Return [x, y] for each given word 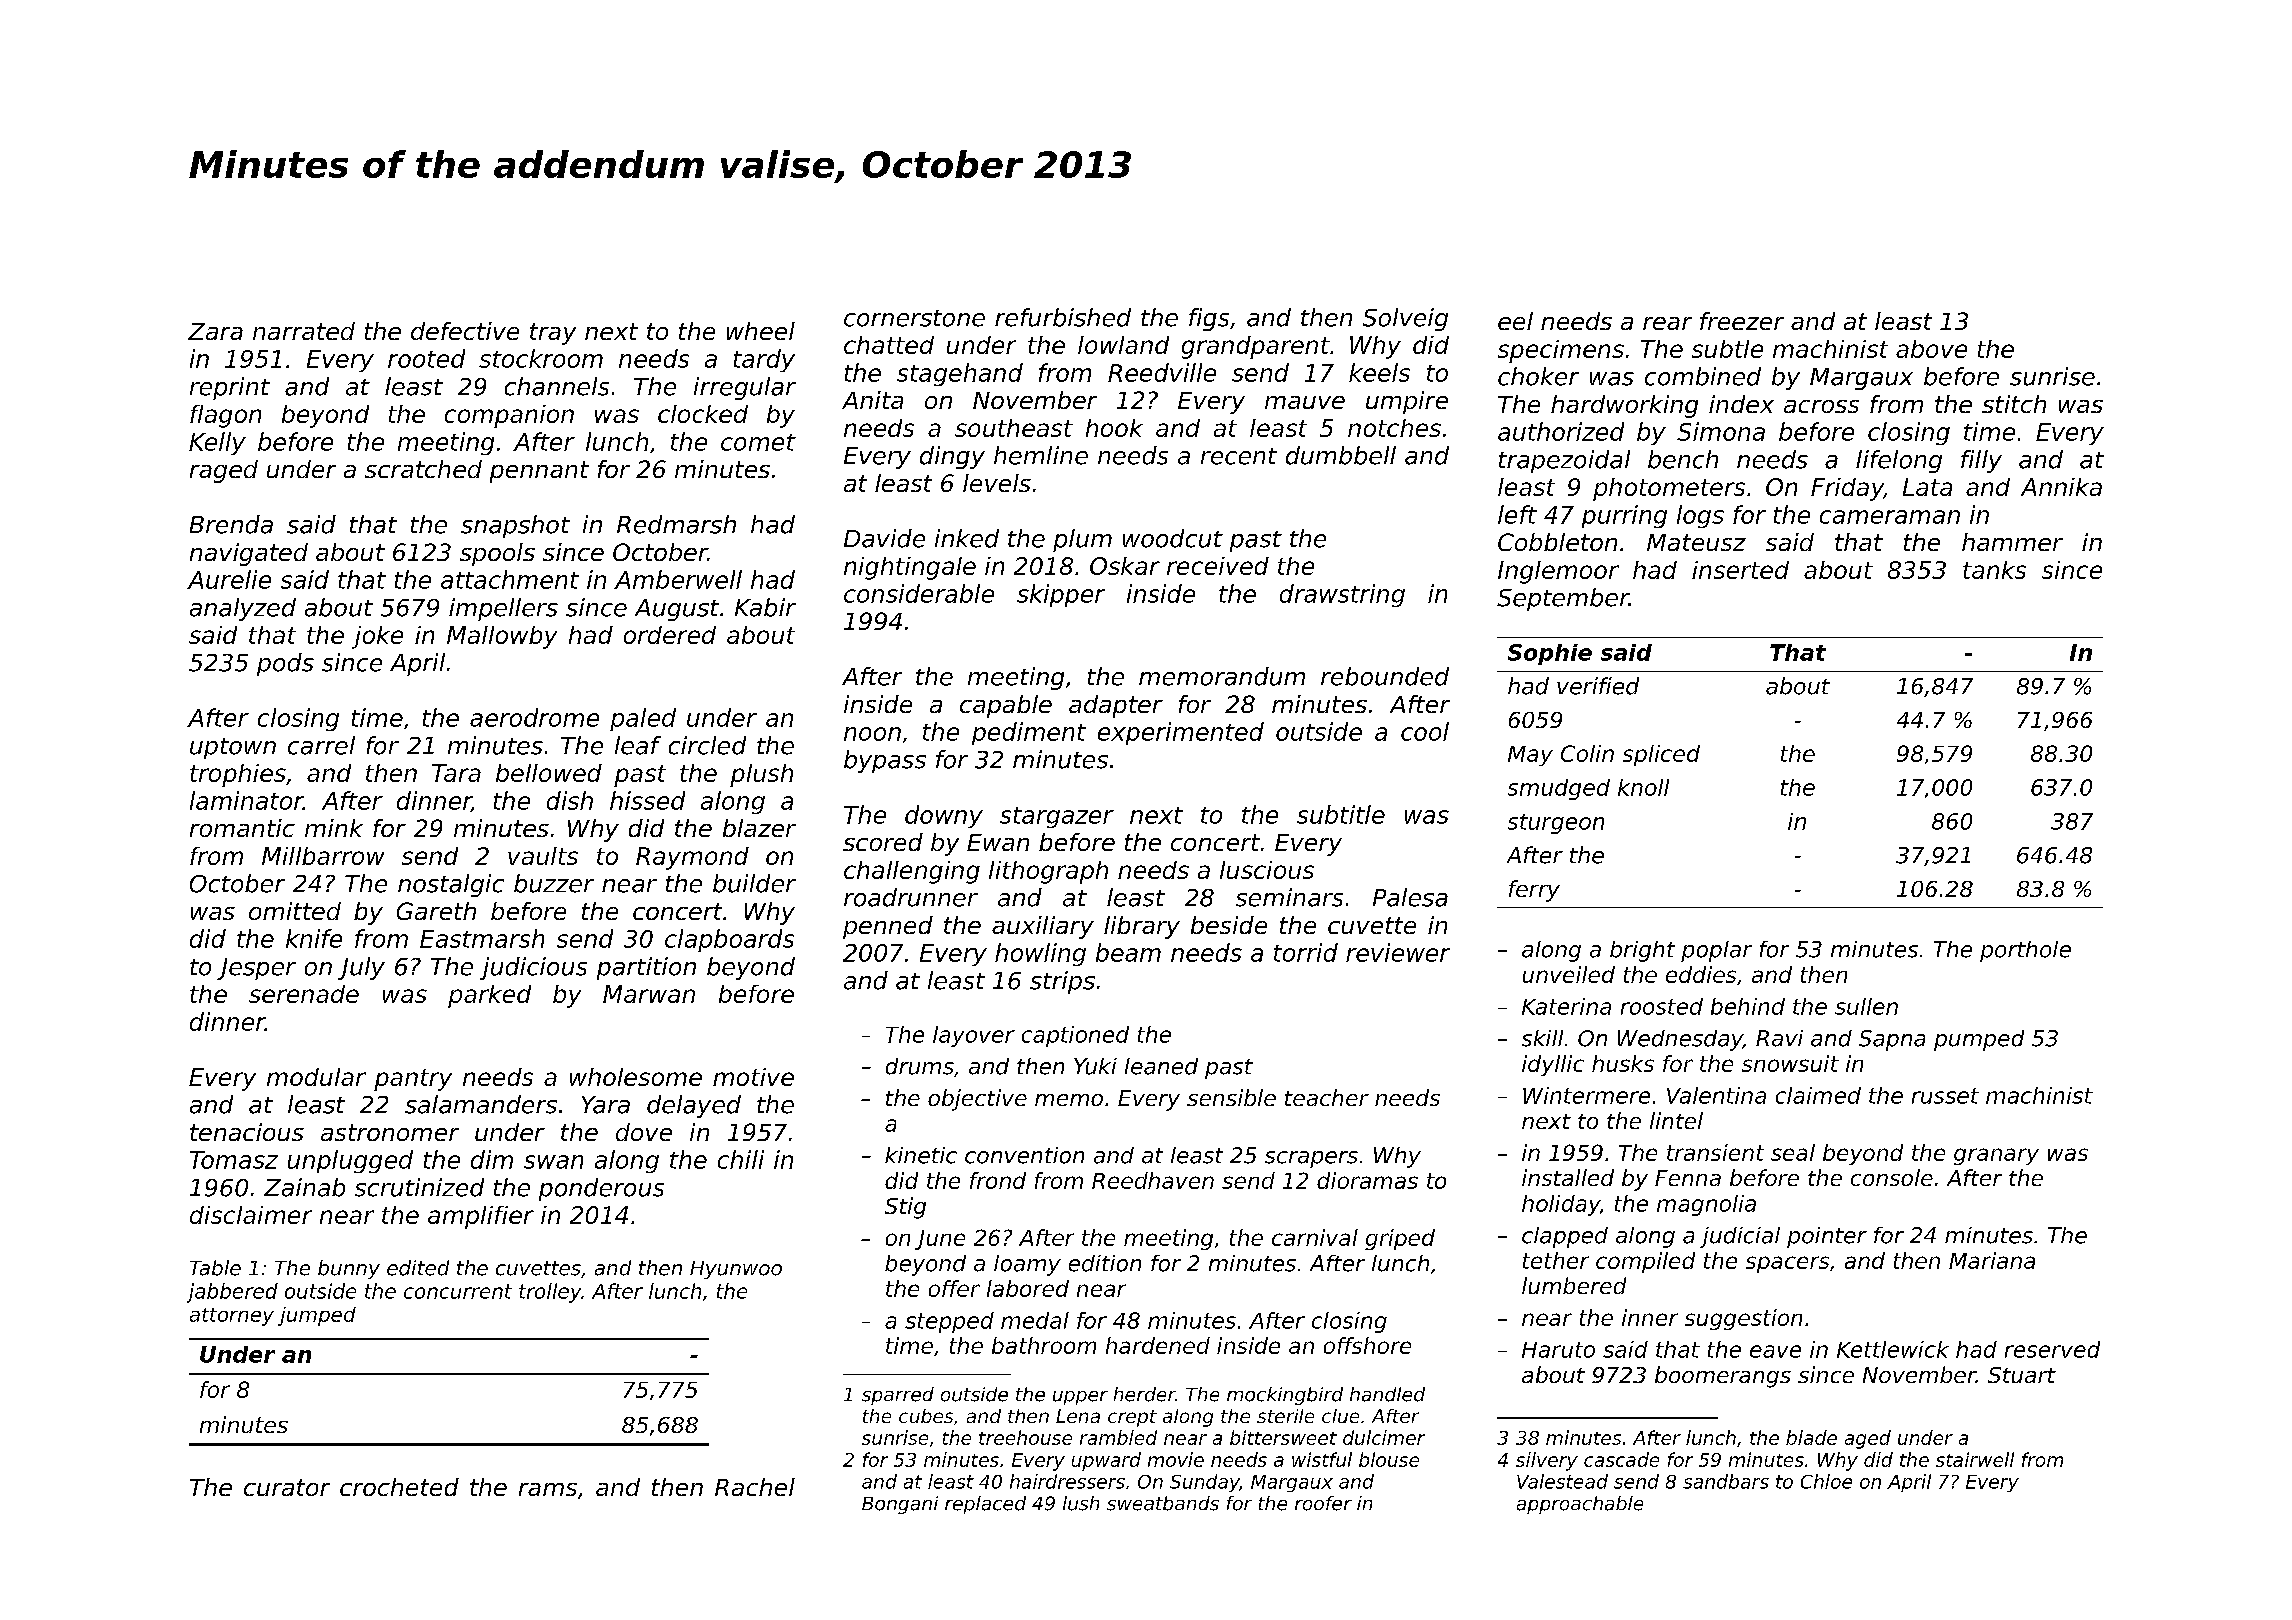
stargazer [1057, 817]
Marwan [649, 994]
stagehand [960, 374]
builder [754, 883]
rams [548, 1489]
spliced [1661, 755]
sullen [1866, 1006]
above [1931, 349]
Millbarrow [323, 856]
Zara [215, 331]
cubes [926, 1416]
